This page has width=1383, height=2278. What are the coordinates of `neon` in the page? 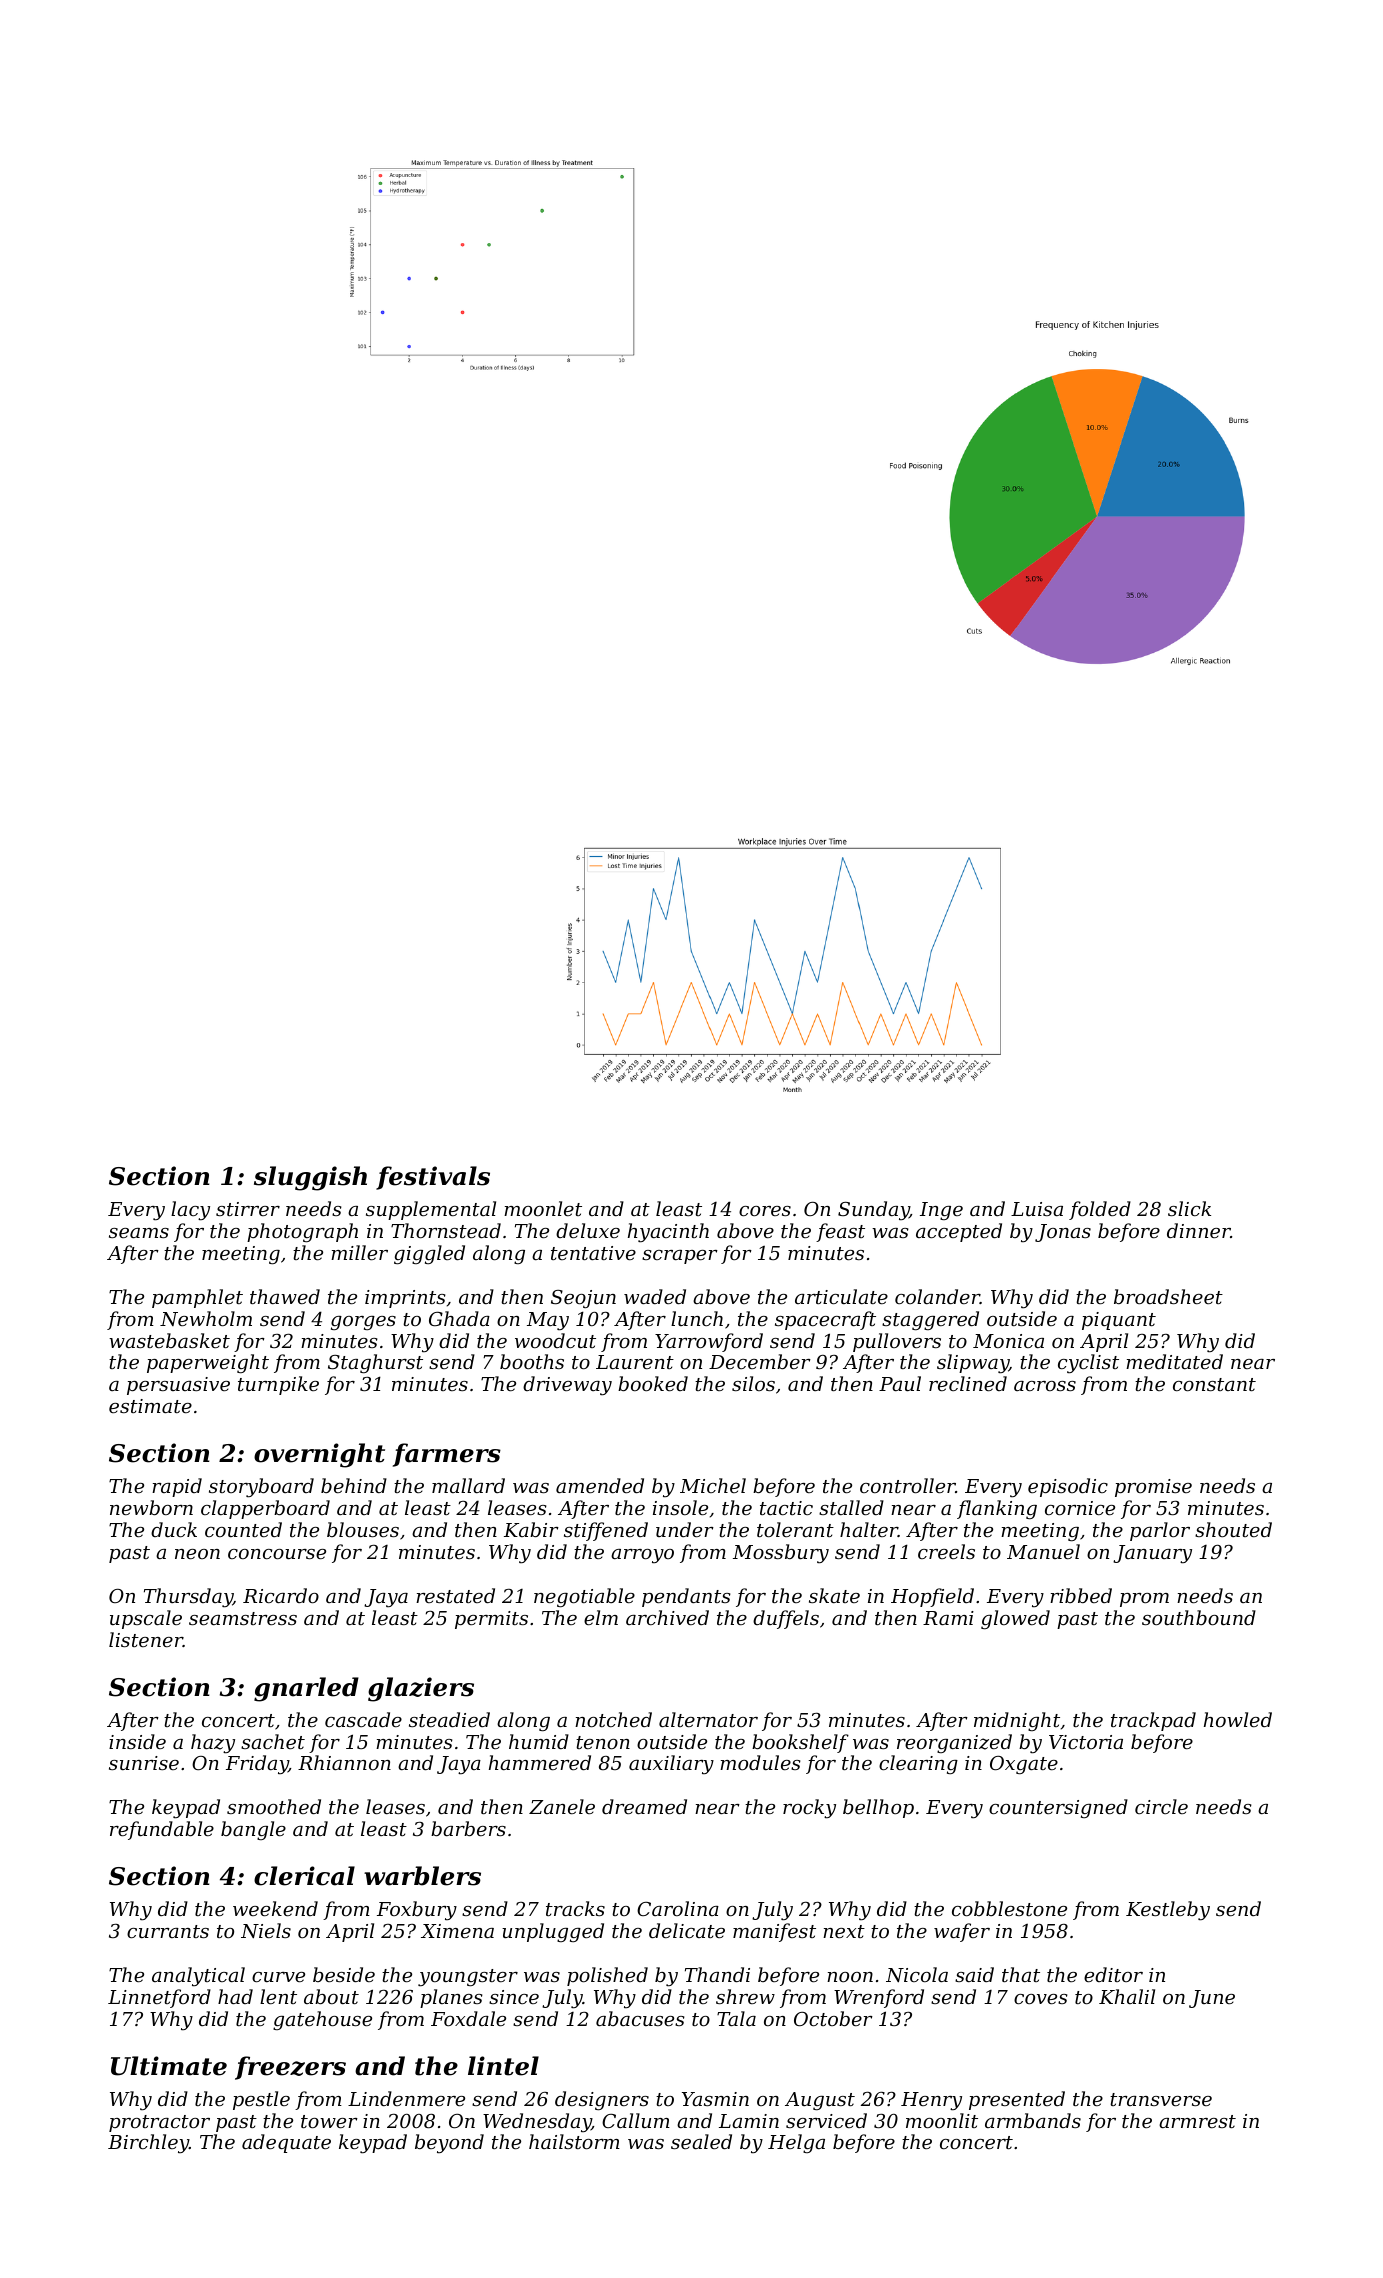 It's located at (197, 1554).
